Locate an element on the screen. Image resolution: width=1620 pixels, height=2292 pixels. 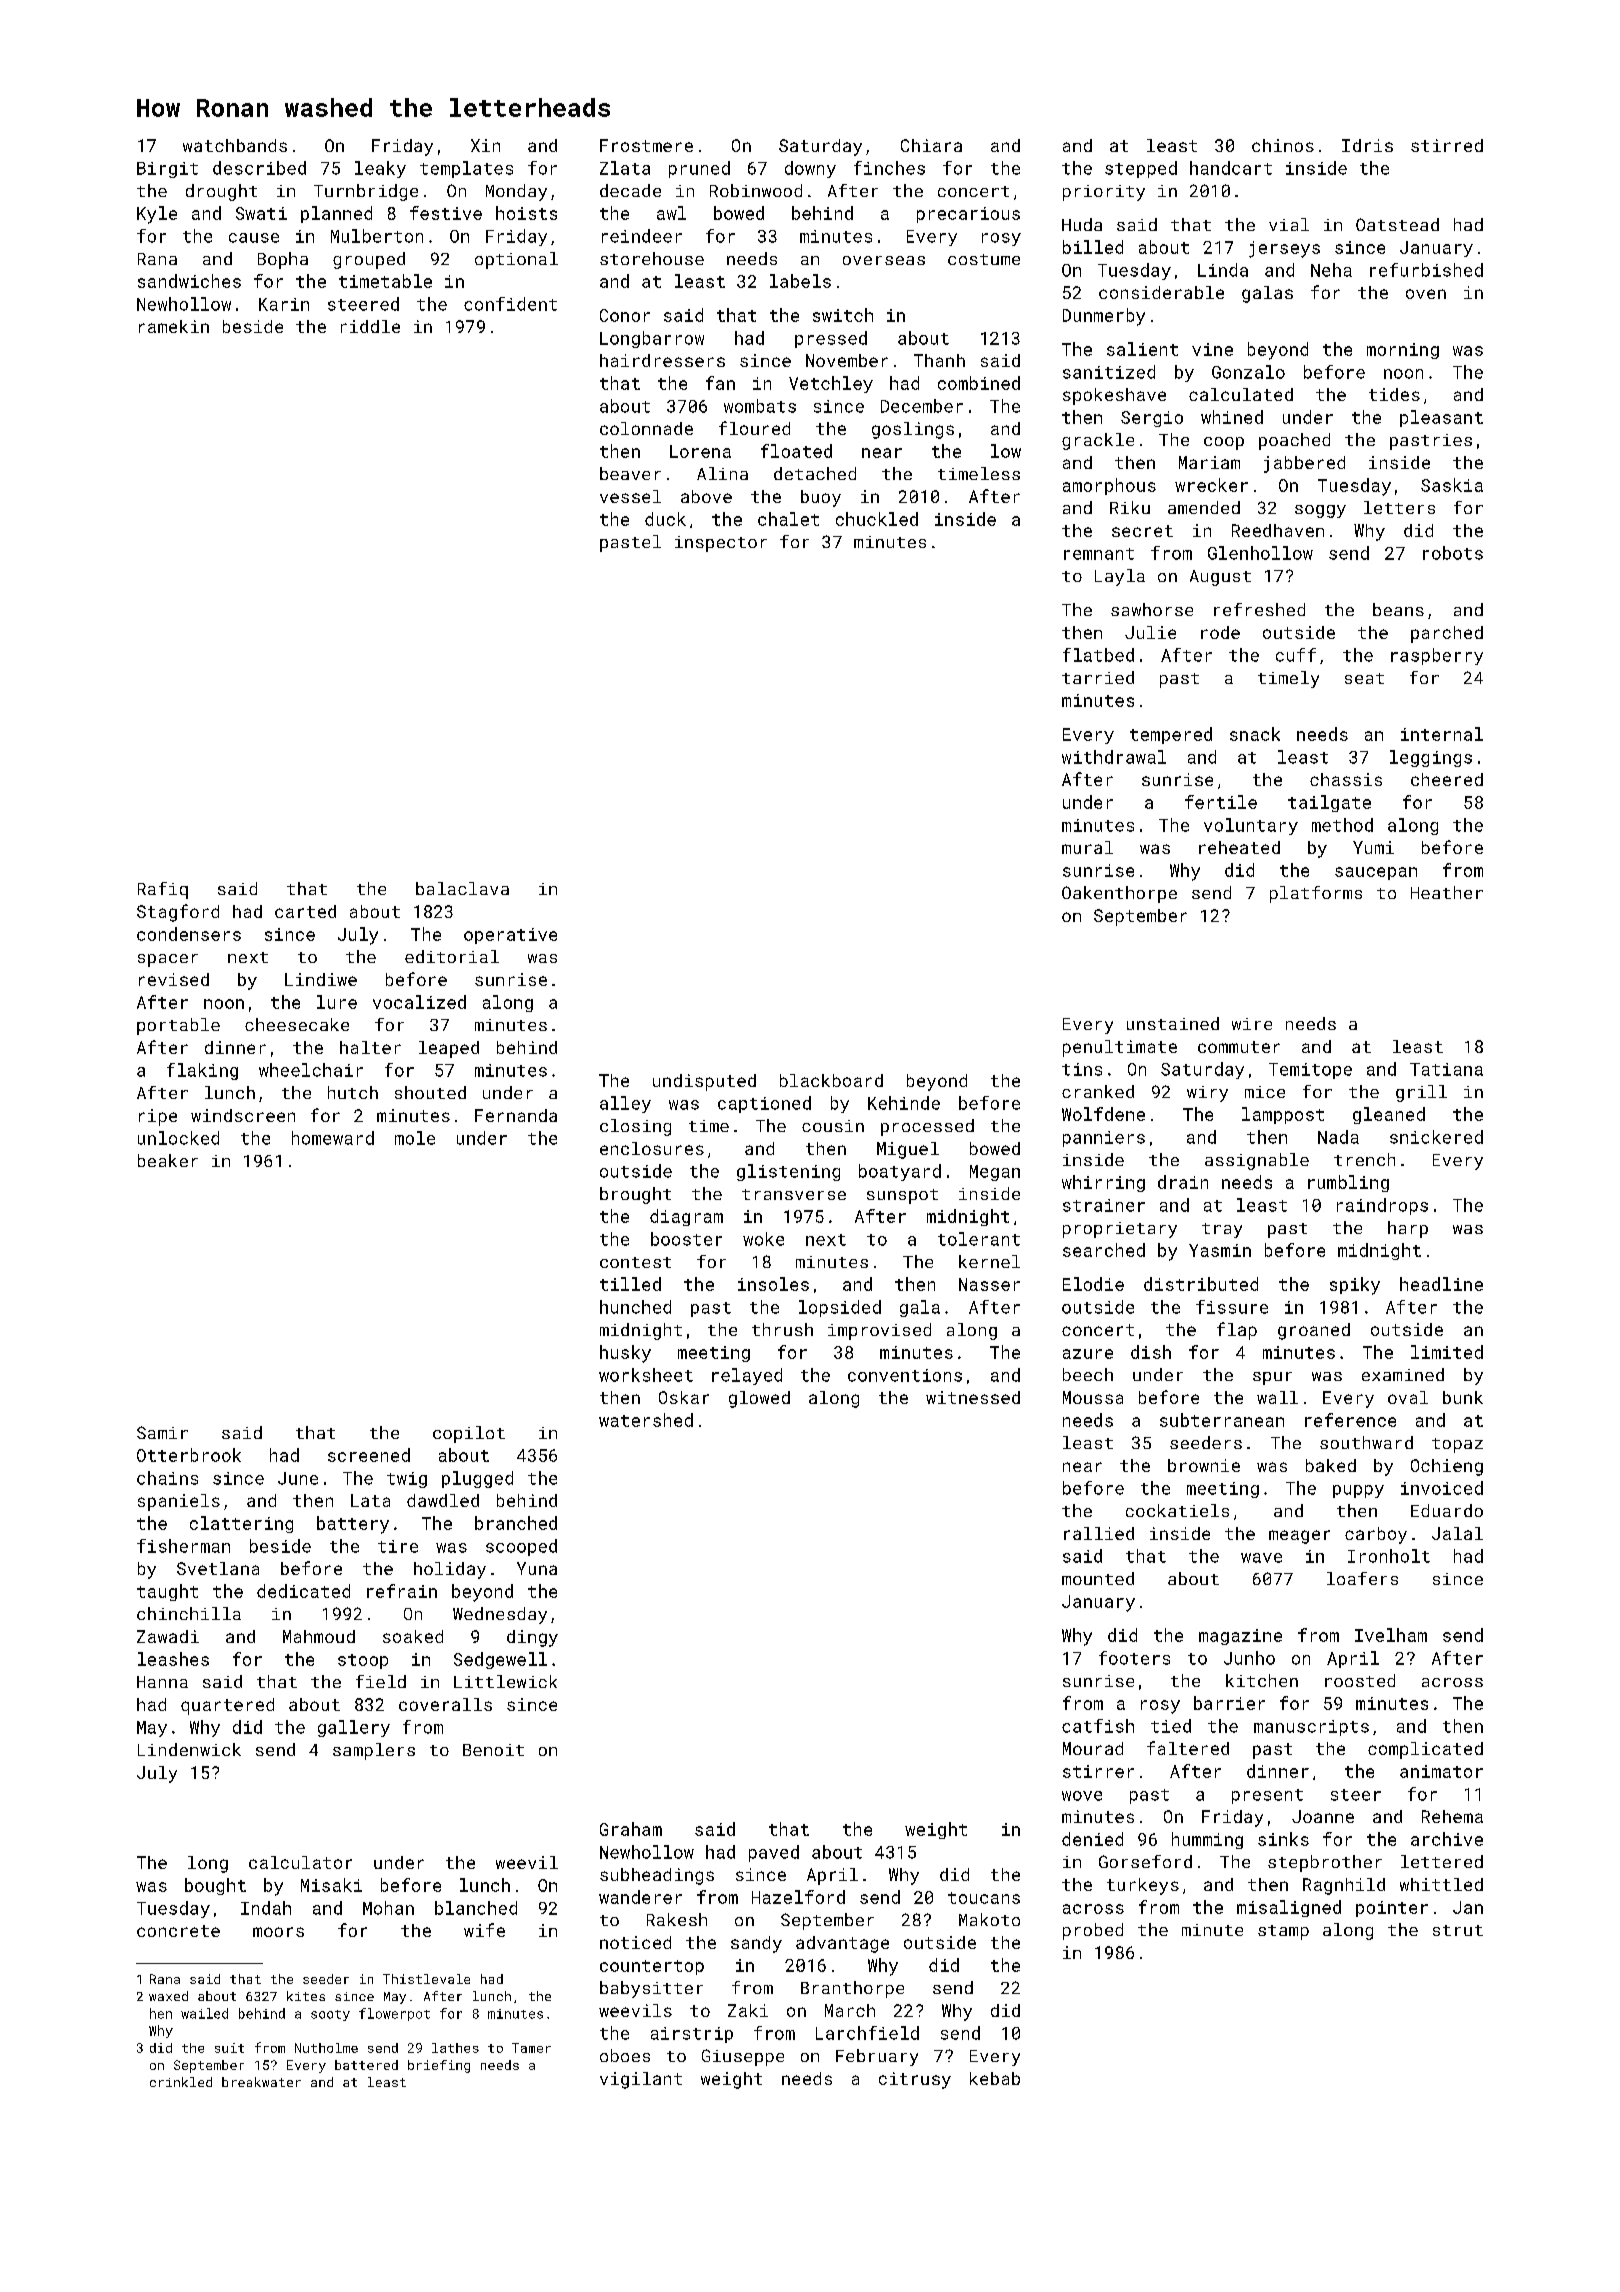
vigilant is located at coordinates (641, 2080).
